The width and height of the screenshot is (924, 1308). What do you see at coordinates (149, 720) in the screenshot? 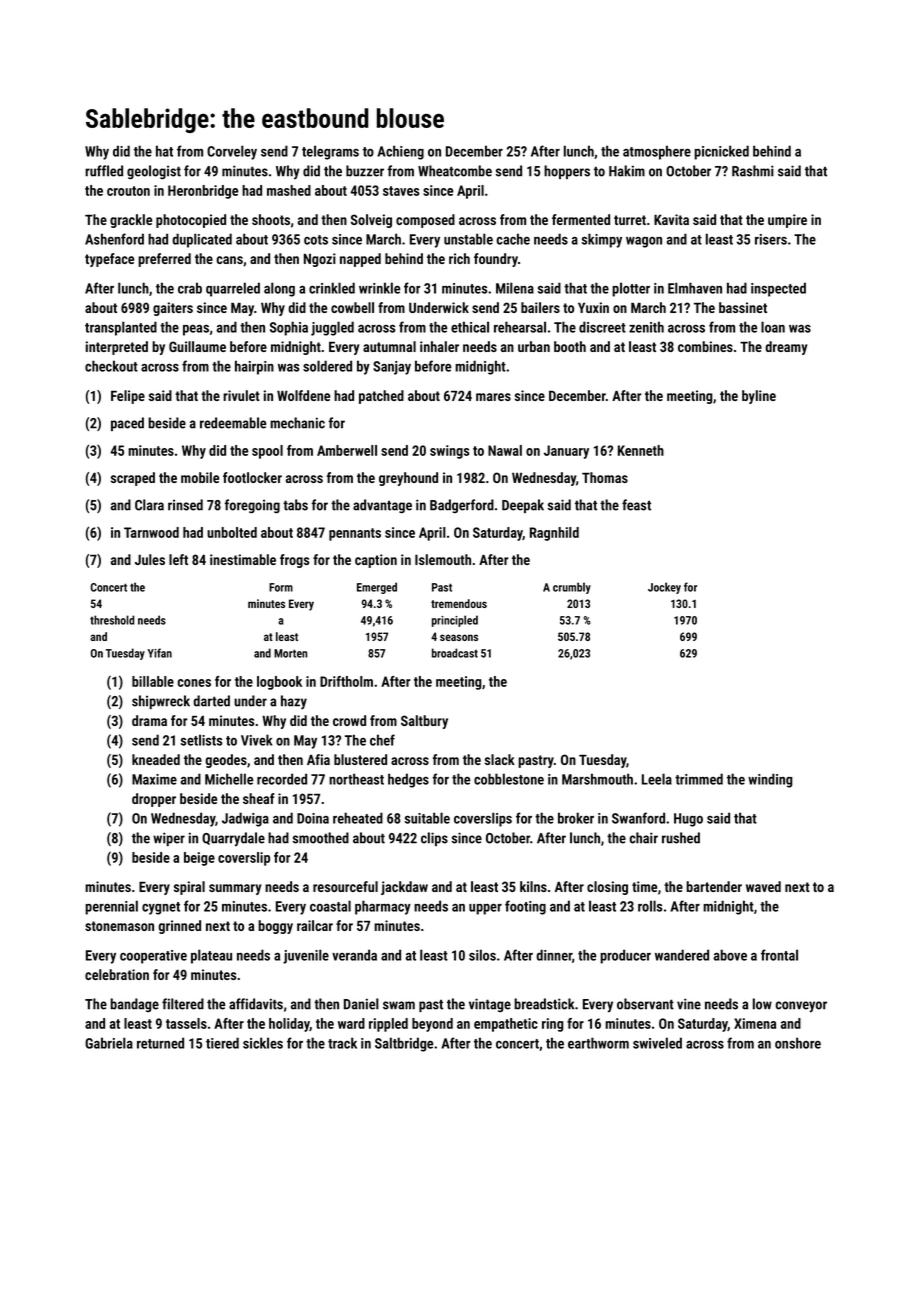
I see `drama` at bounding box center [149, 720].
